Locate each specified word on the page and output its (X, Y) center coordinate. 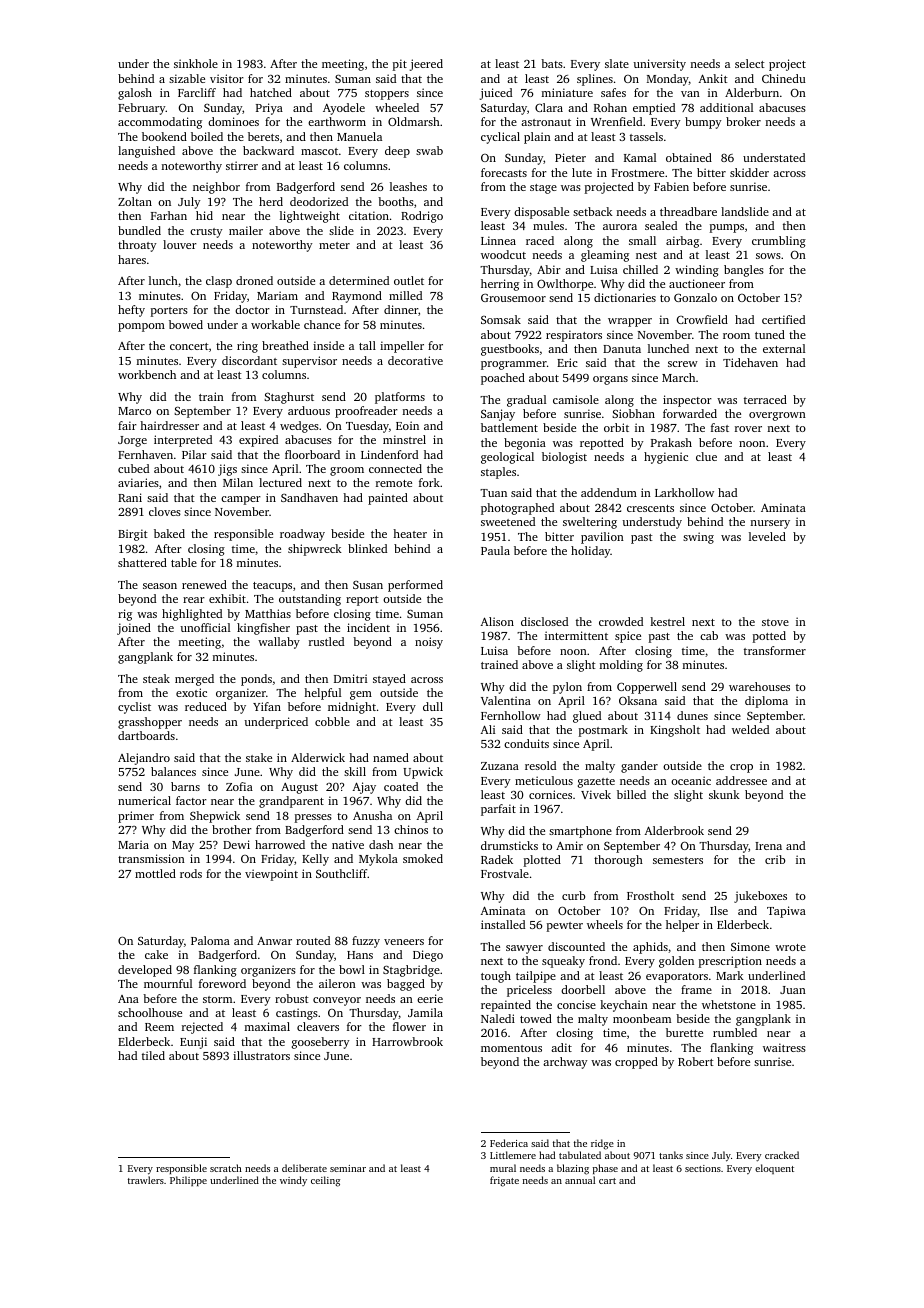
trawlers (146, 1180)
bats (552, 63)
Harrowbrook (407, 1041)
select (750, 63)
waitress (784, 1047)
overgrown (777, 416)
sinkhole (196, 63)
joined (134, 629)
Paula (495, 550)
